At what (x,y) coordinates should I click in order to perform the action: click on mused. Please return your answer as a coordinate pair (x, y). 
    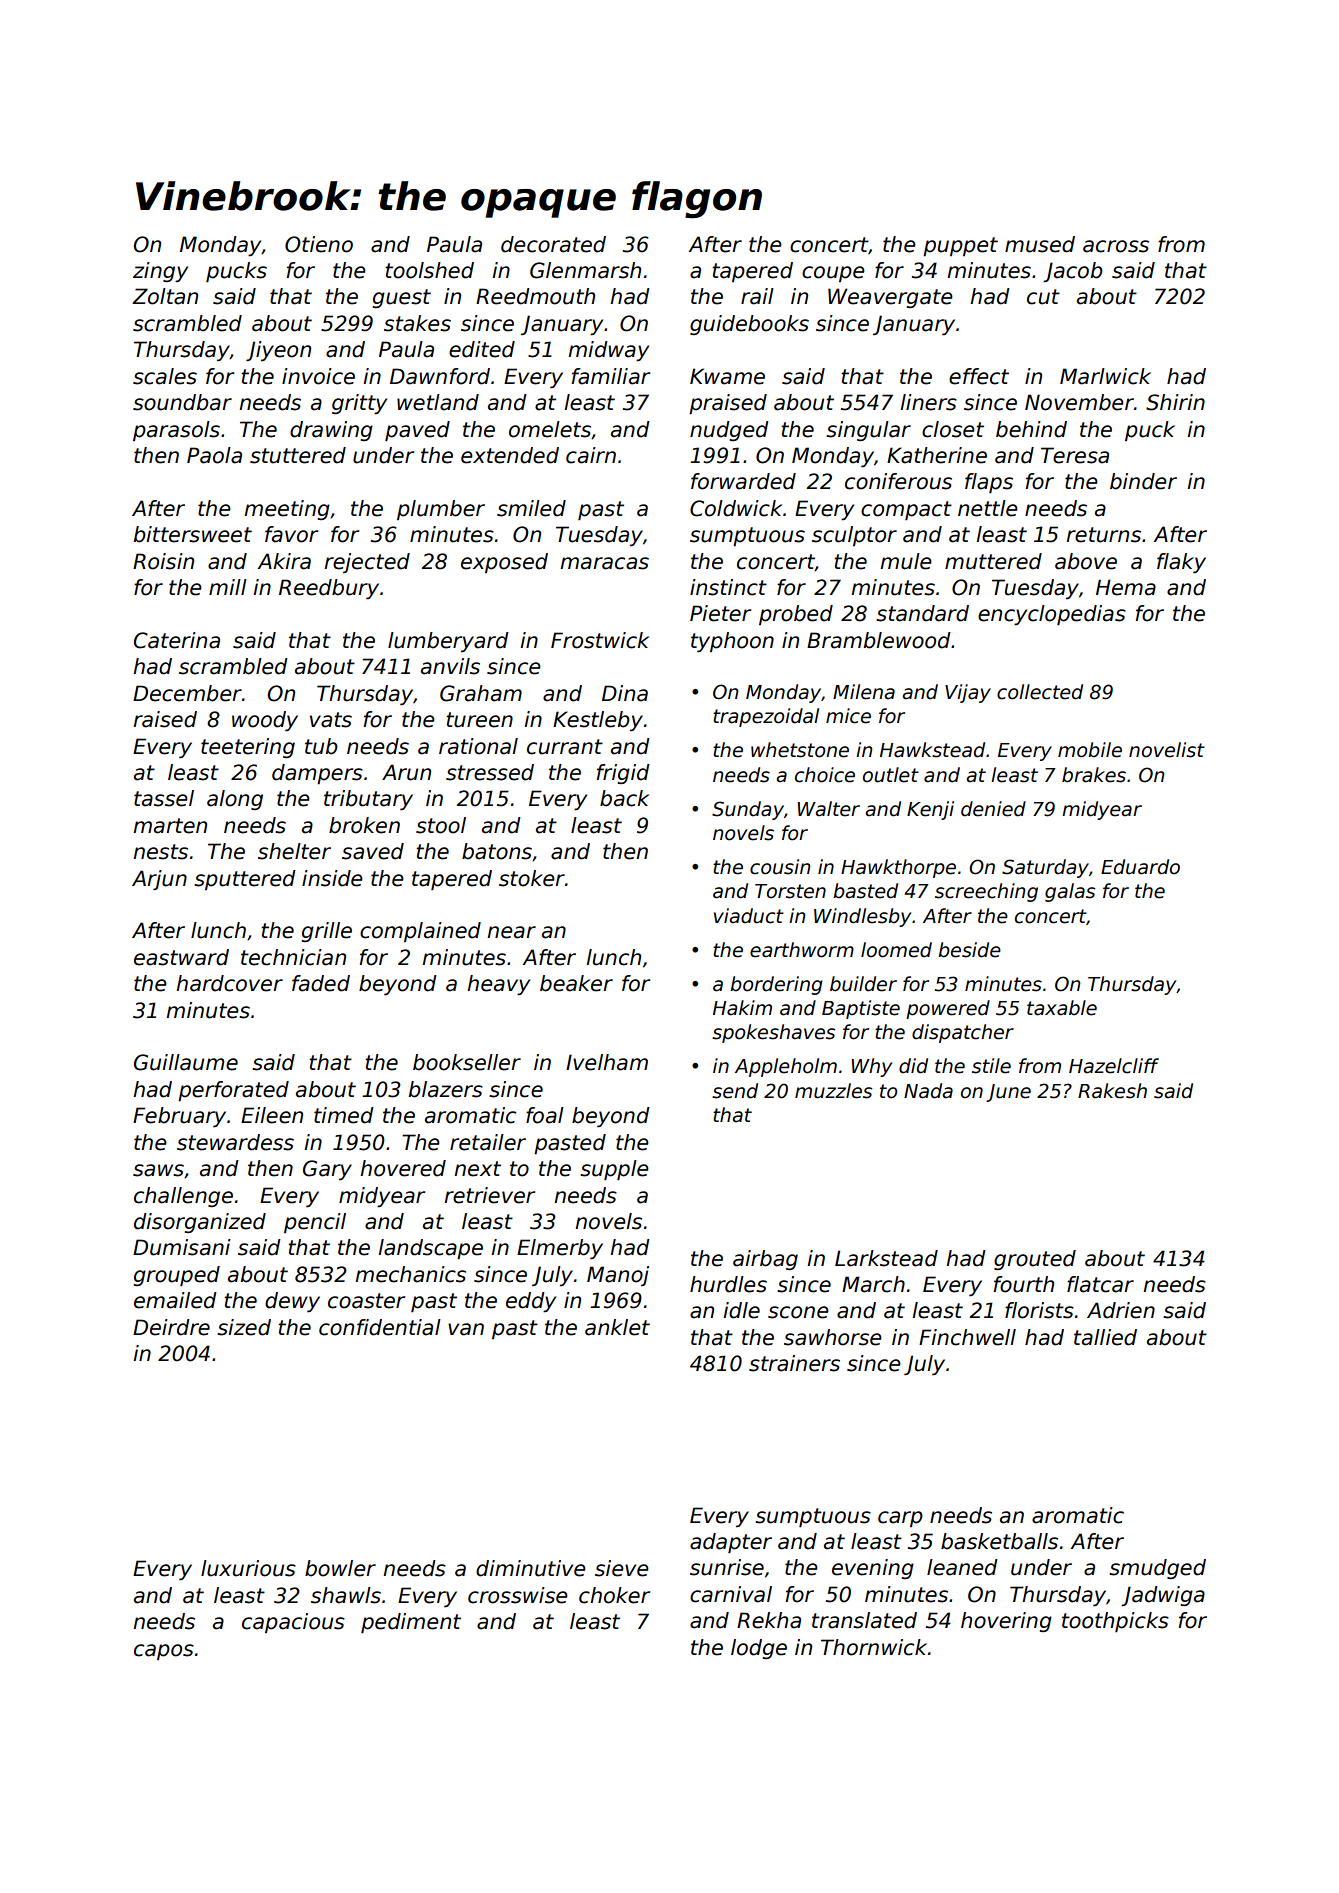
    Looking at the image, I should click on (1040, 244).
